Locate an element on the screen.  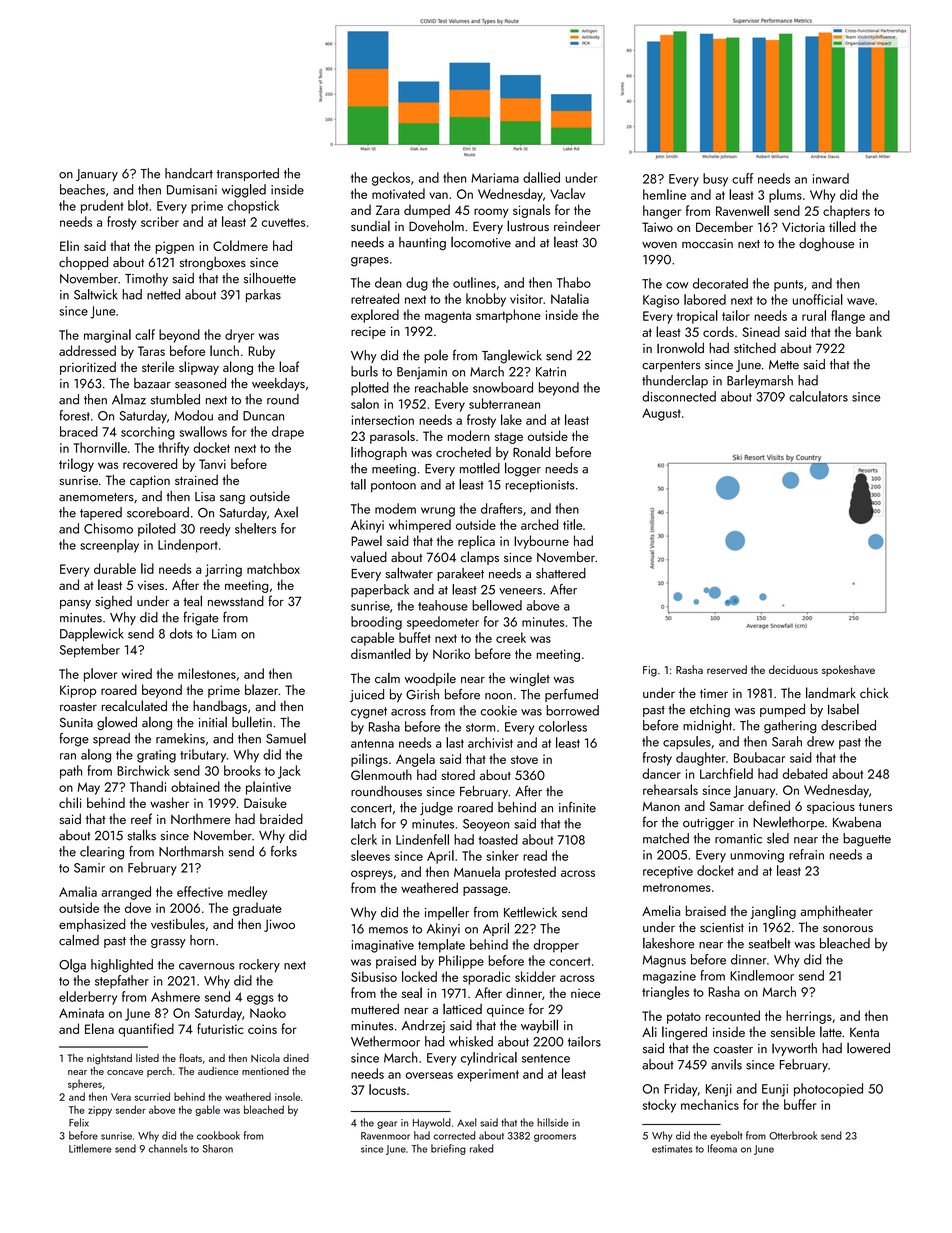
Ronald is located at coordinates (531, 452).
